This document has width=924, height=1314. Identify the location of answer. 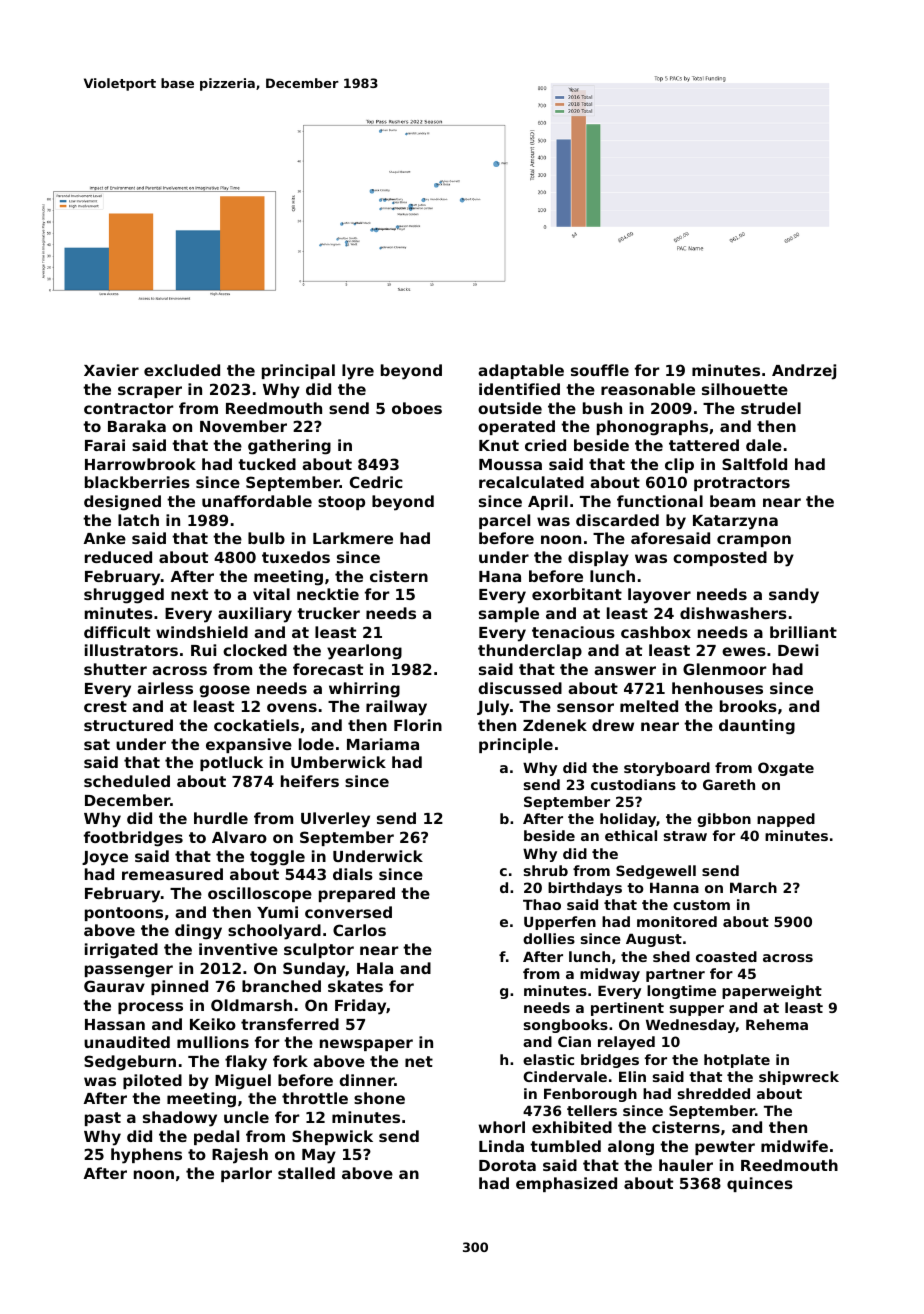
(625, 670).
